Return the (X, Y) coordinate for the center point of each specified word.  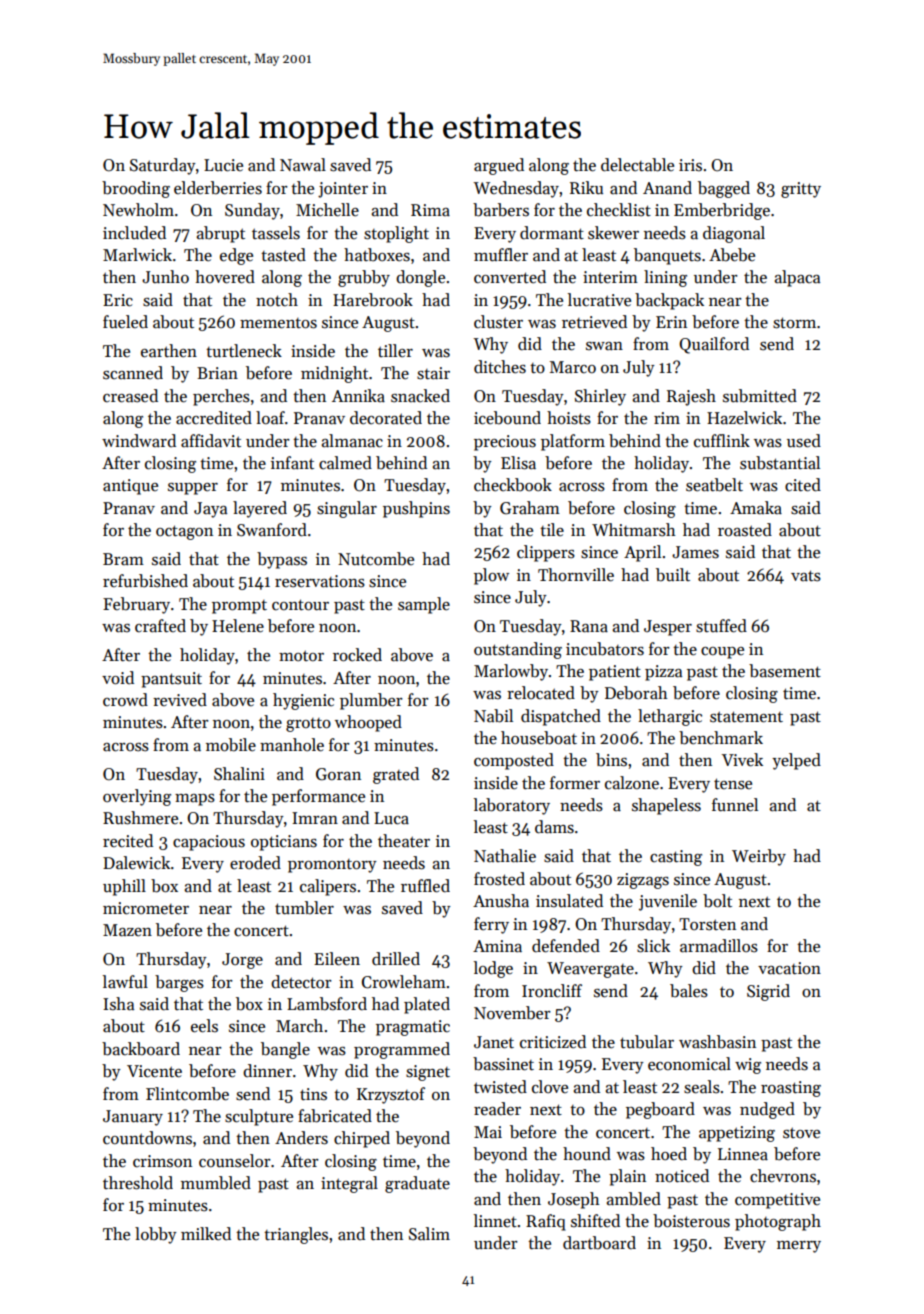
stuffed (721, 626)
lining (665, 278)
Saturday (163, 166)
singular (347, 509)
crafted (160, 626)
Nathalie (505, 856)
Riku (586, 187)
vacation (789, 968)
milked (206, 1234)
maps (195, 800)
